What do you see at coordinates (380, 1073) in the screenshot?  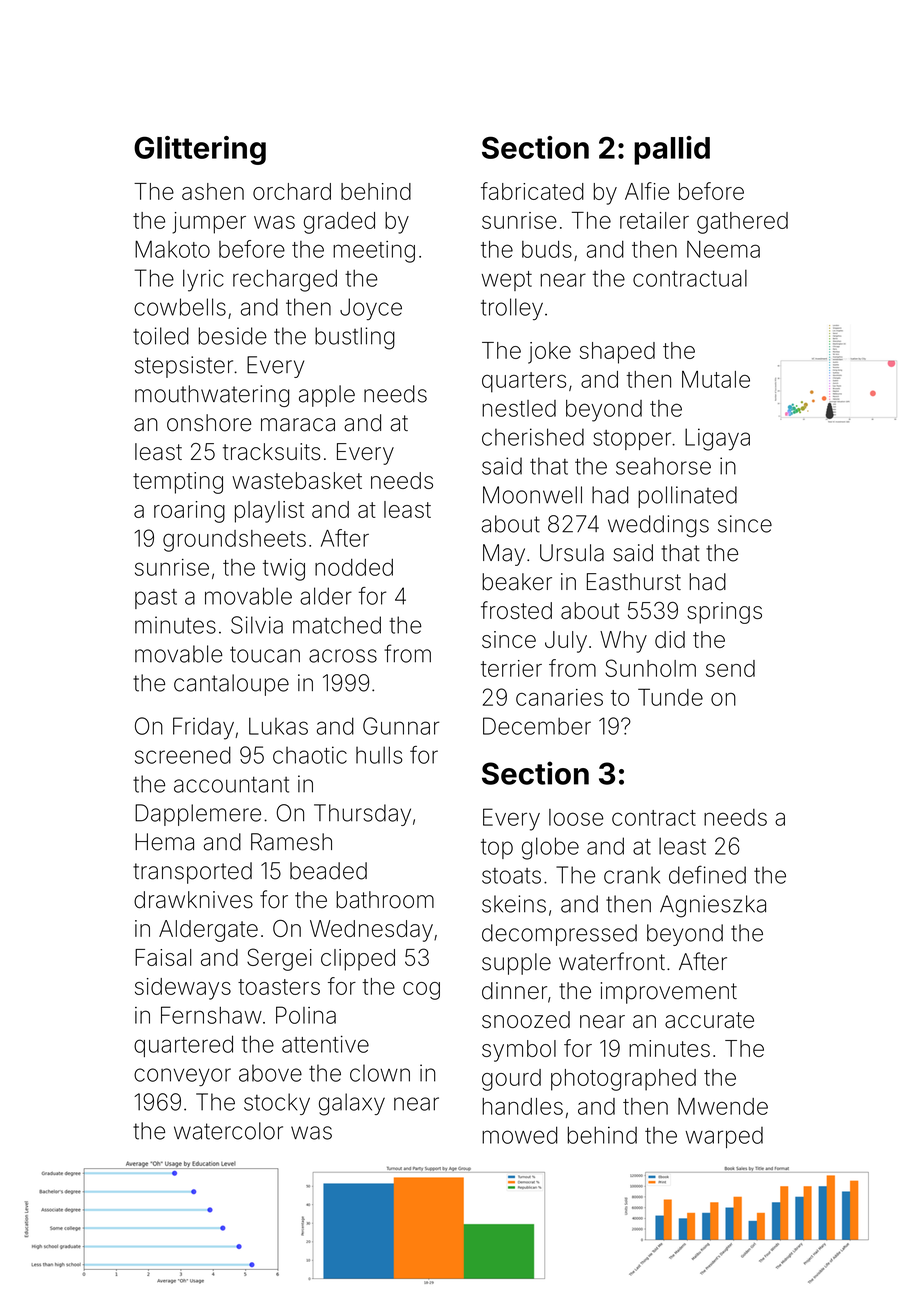 I see `clown` at bounding box center [380, 1073].
